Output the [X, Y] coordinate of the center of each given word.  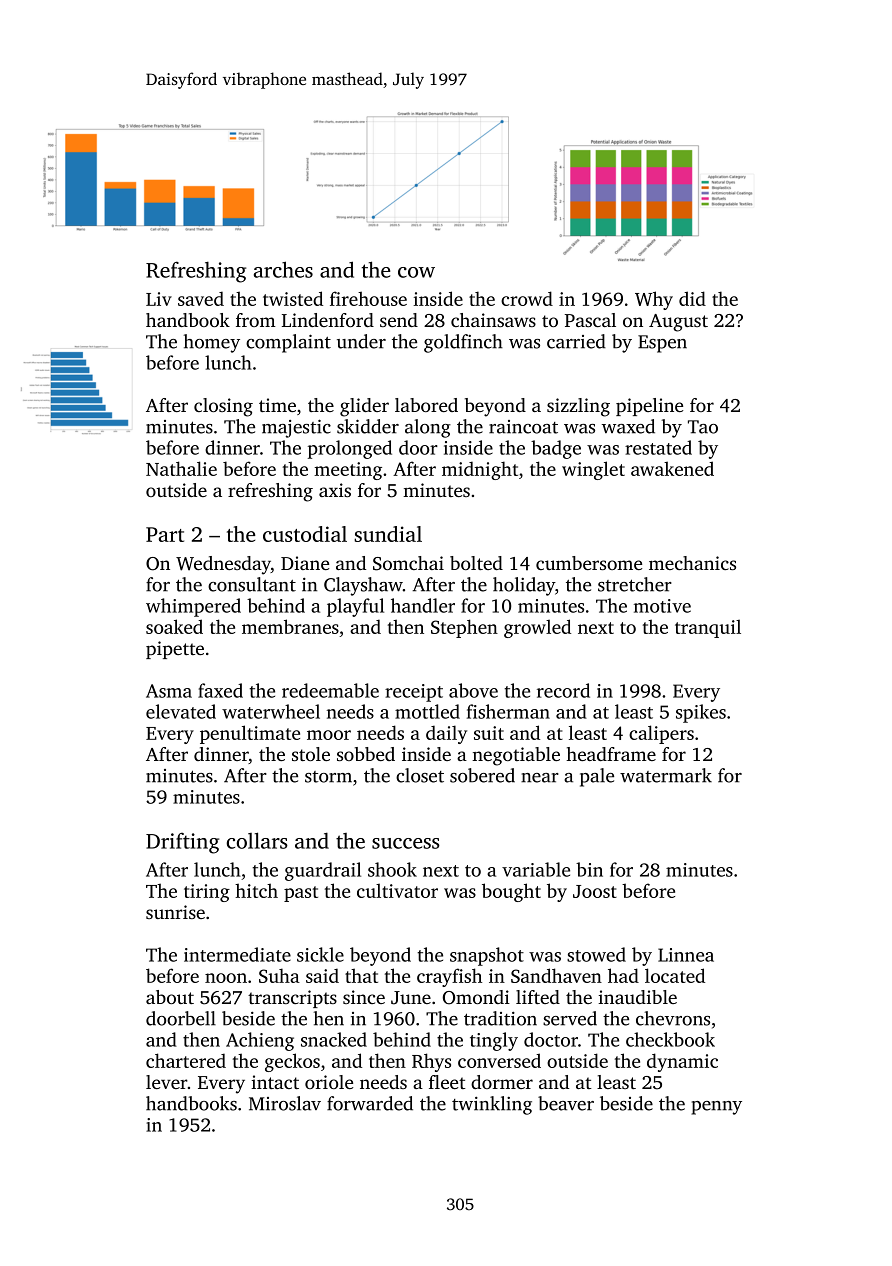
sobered [482, 775]
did [692, 298]
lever [167, 1082]
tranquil [708, 628]
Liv [159, 299]
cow [416, 272]
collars [257, 840]
